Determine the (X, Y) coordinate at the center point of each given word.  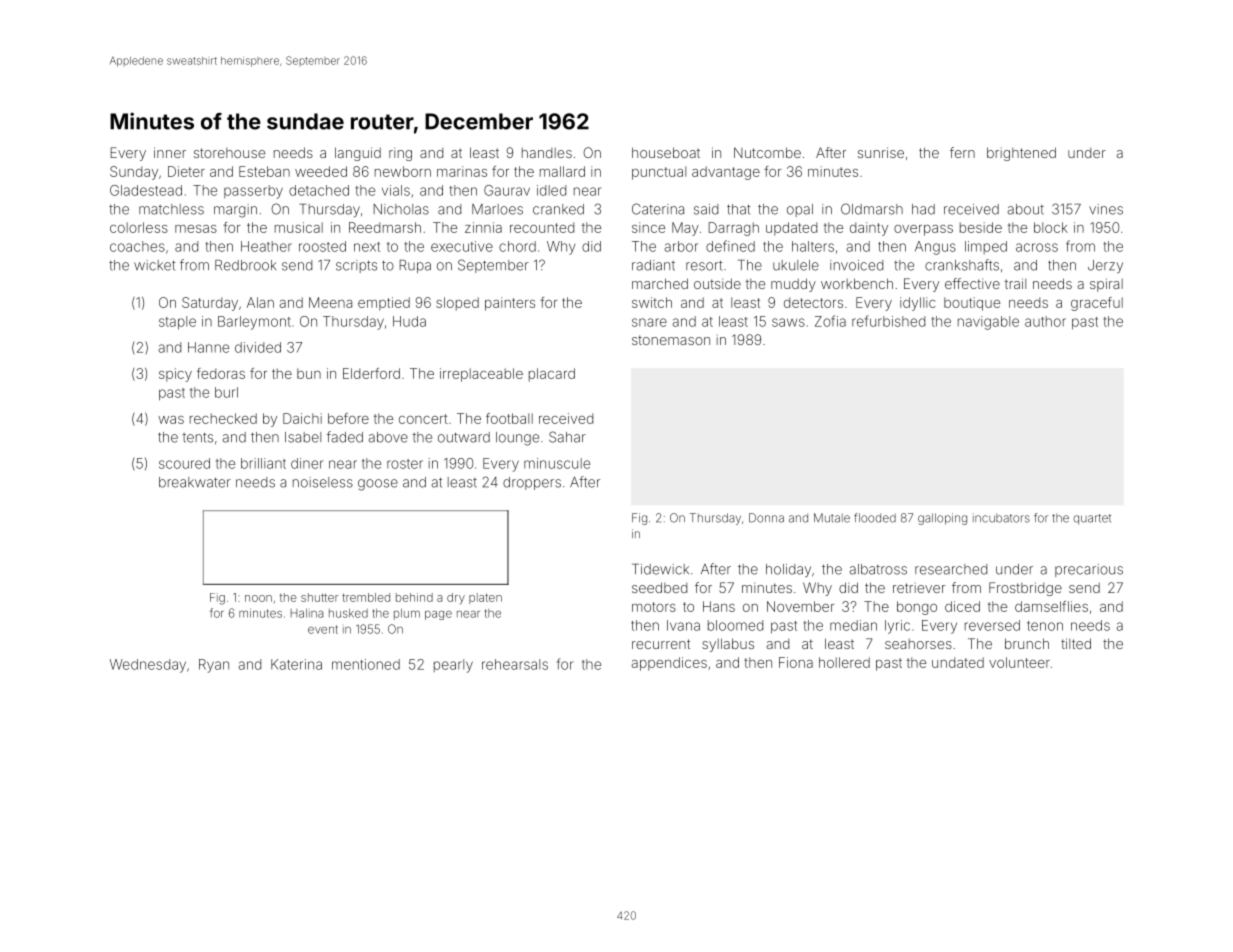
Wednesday (148, 666)
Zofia (830, 321)
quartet (1092, 519)
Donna (766, 518)
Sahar (567, 437)
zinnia (483, 227)
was (171, 420)
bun (309, 373)
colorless (139, 227)
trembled (366, 597)
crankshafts (962, 265)
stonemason (671, 340)
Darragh (734, 229)
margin (235, 211)
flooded (875, 518)
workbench (857, 283)
